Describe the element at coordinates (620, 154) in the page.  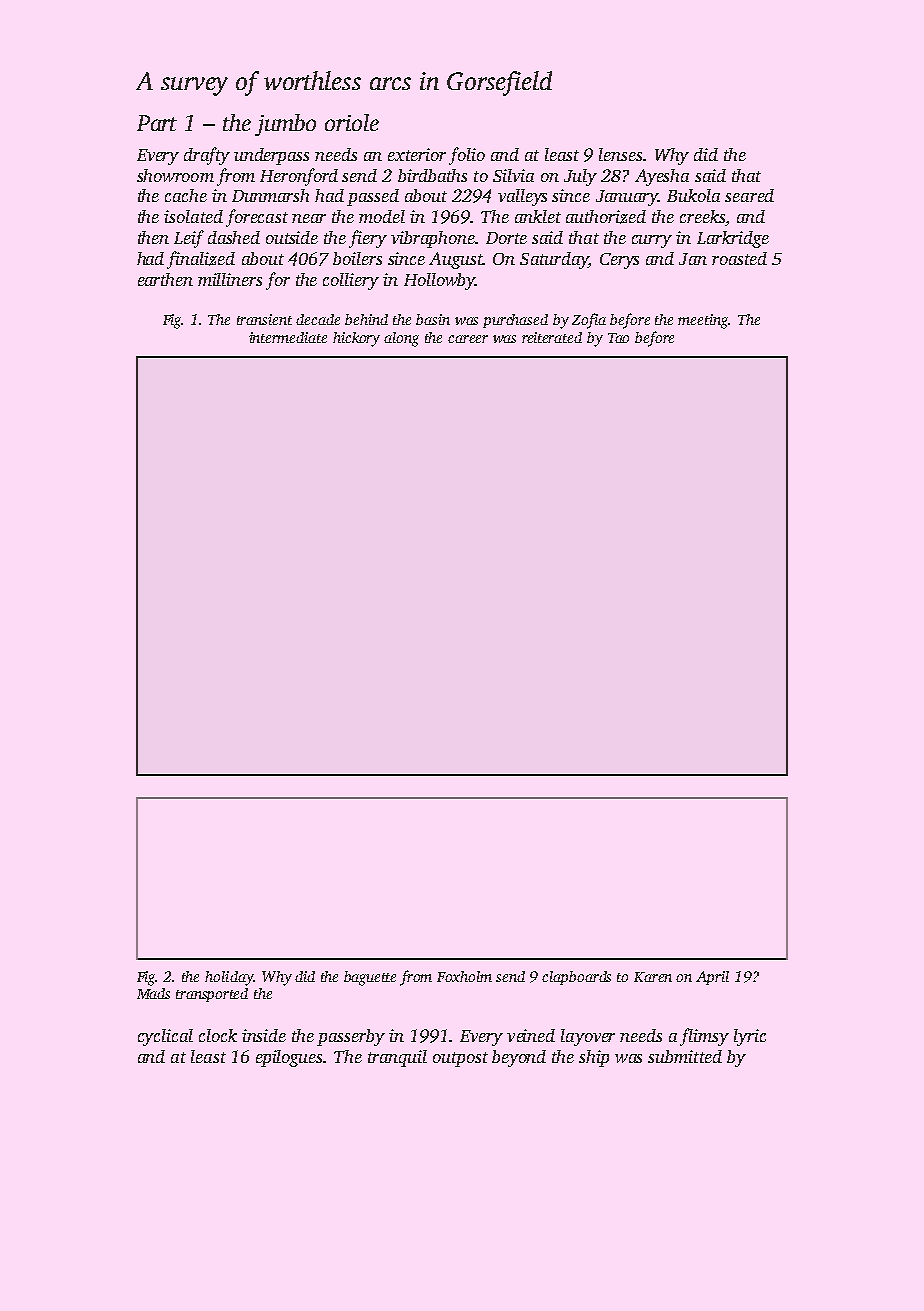
I see `lenses` at that location.
